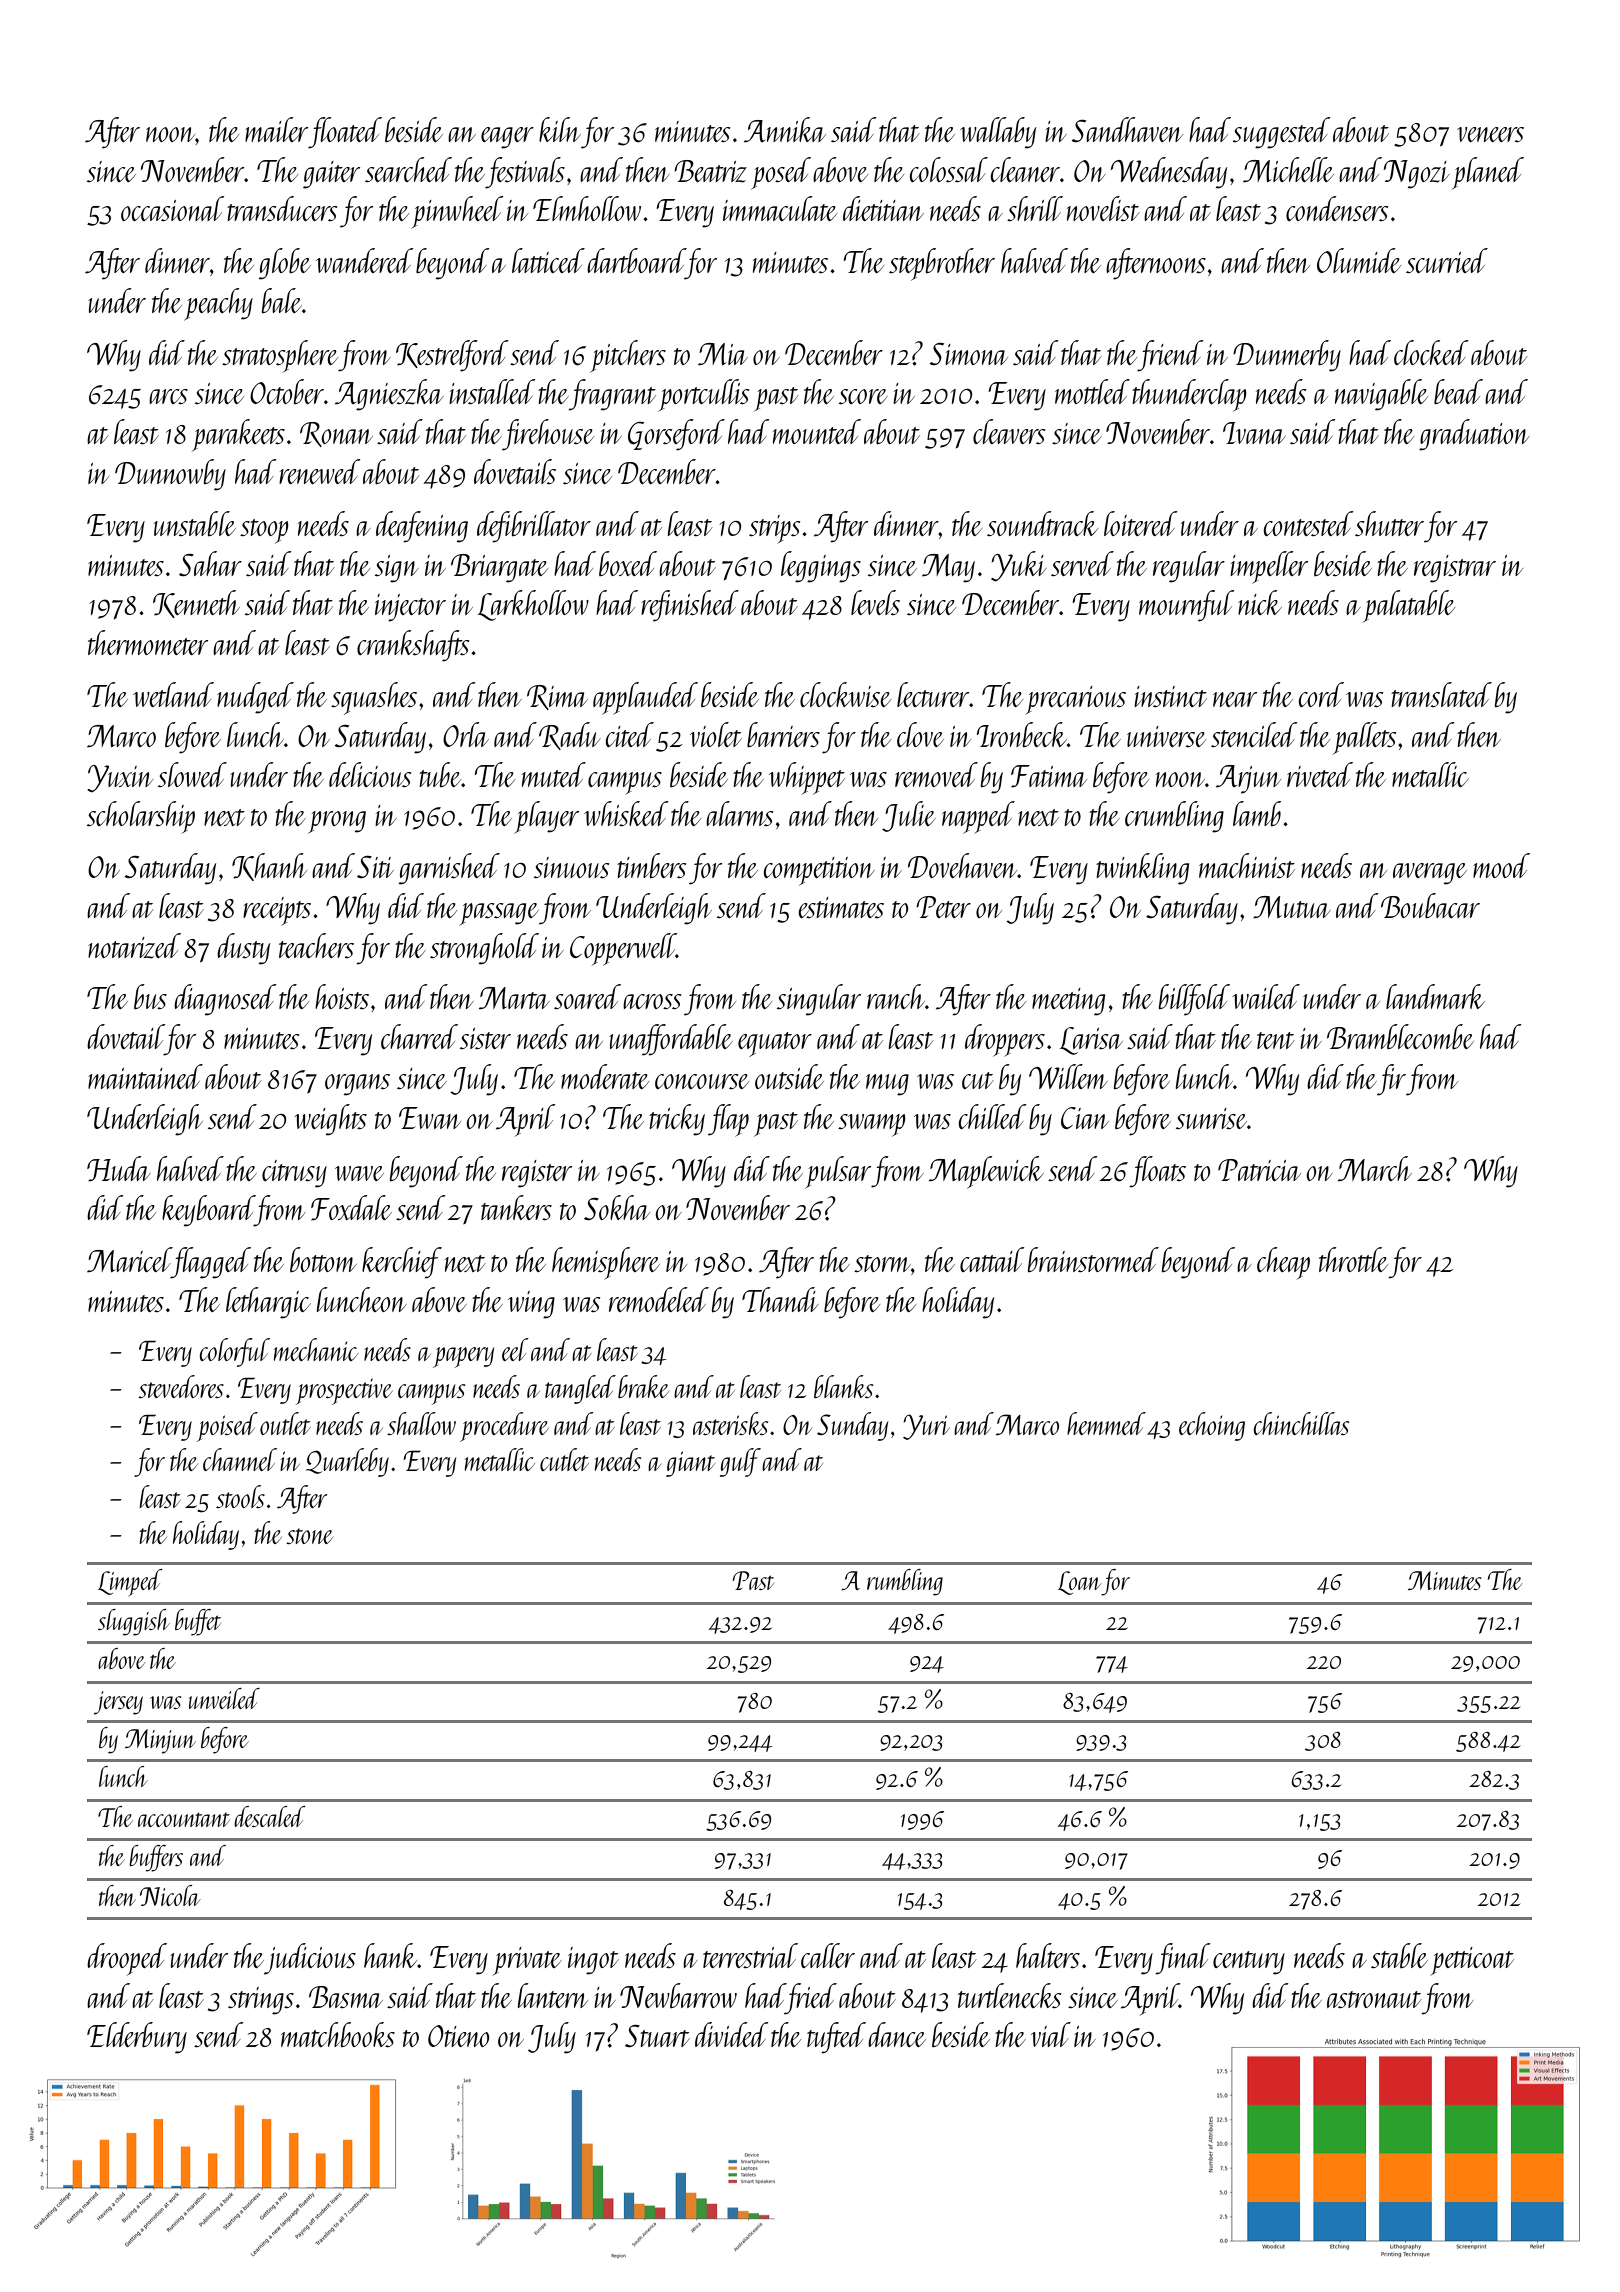 This page has width=1620, height=2292. I want to click on stepbrother, so click(942, 264).
